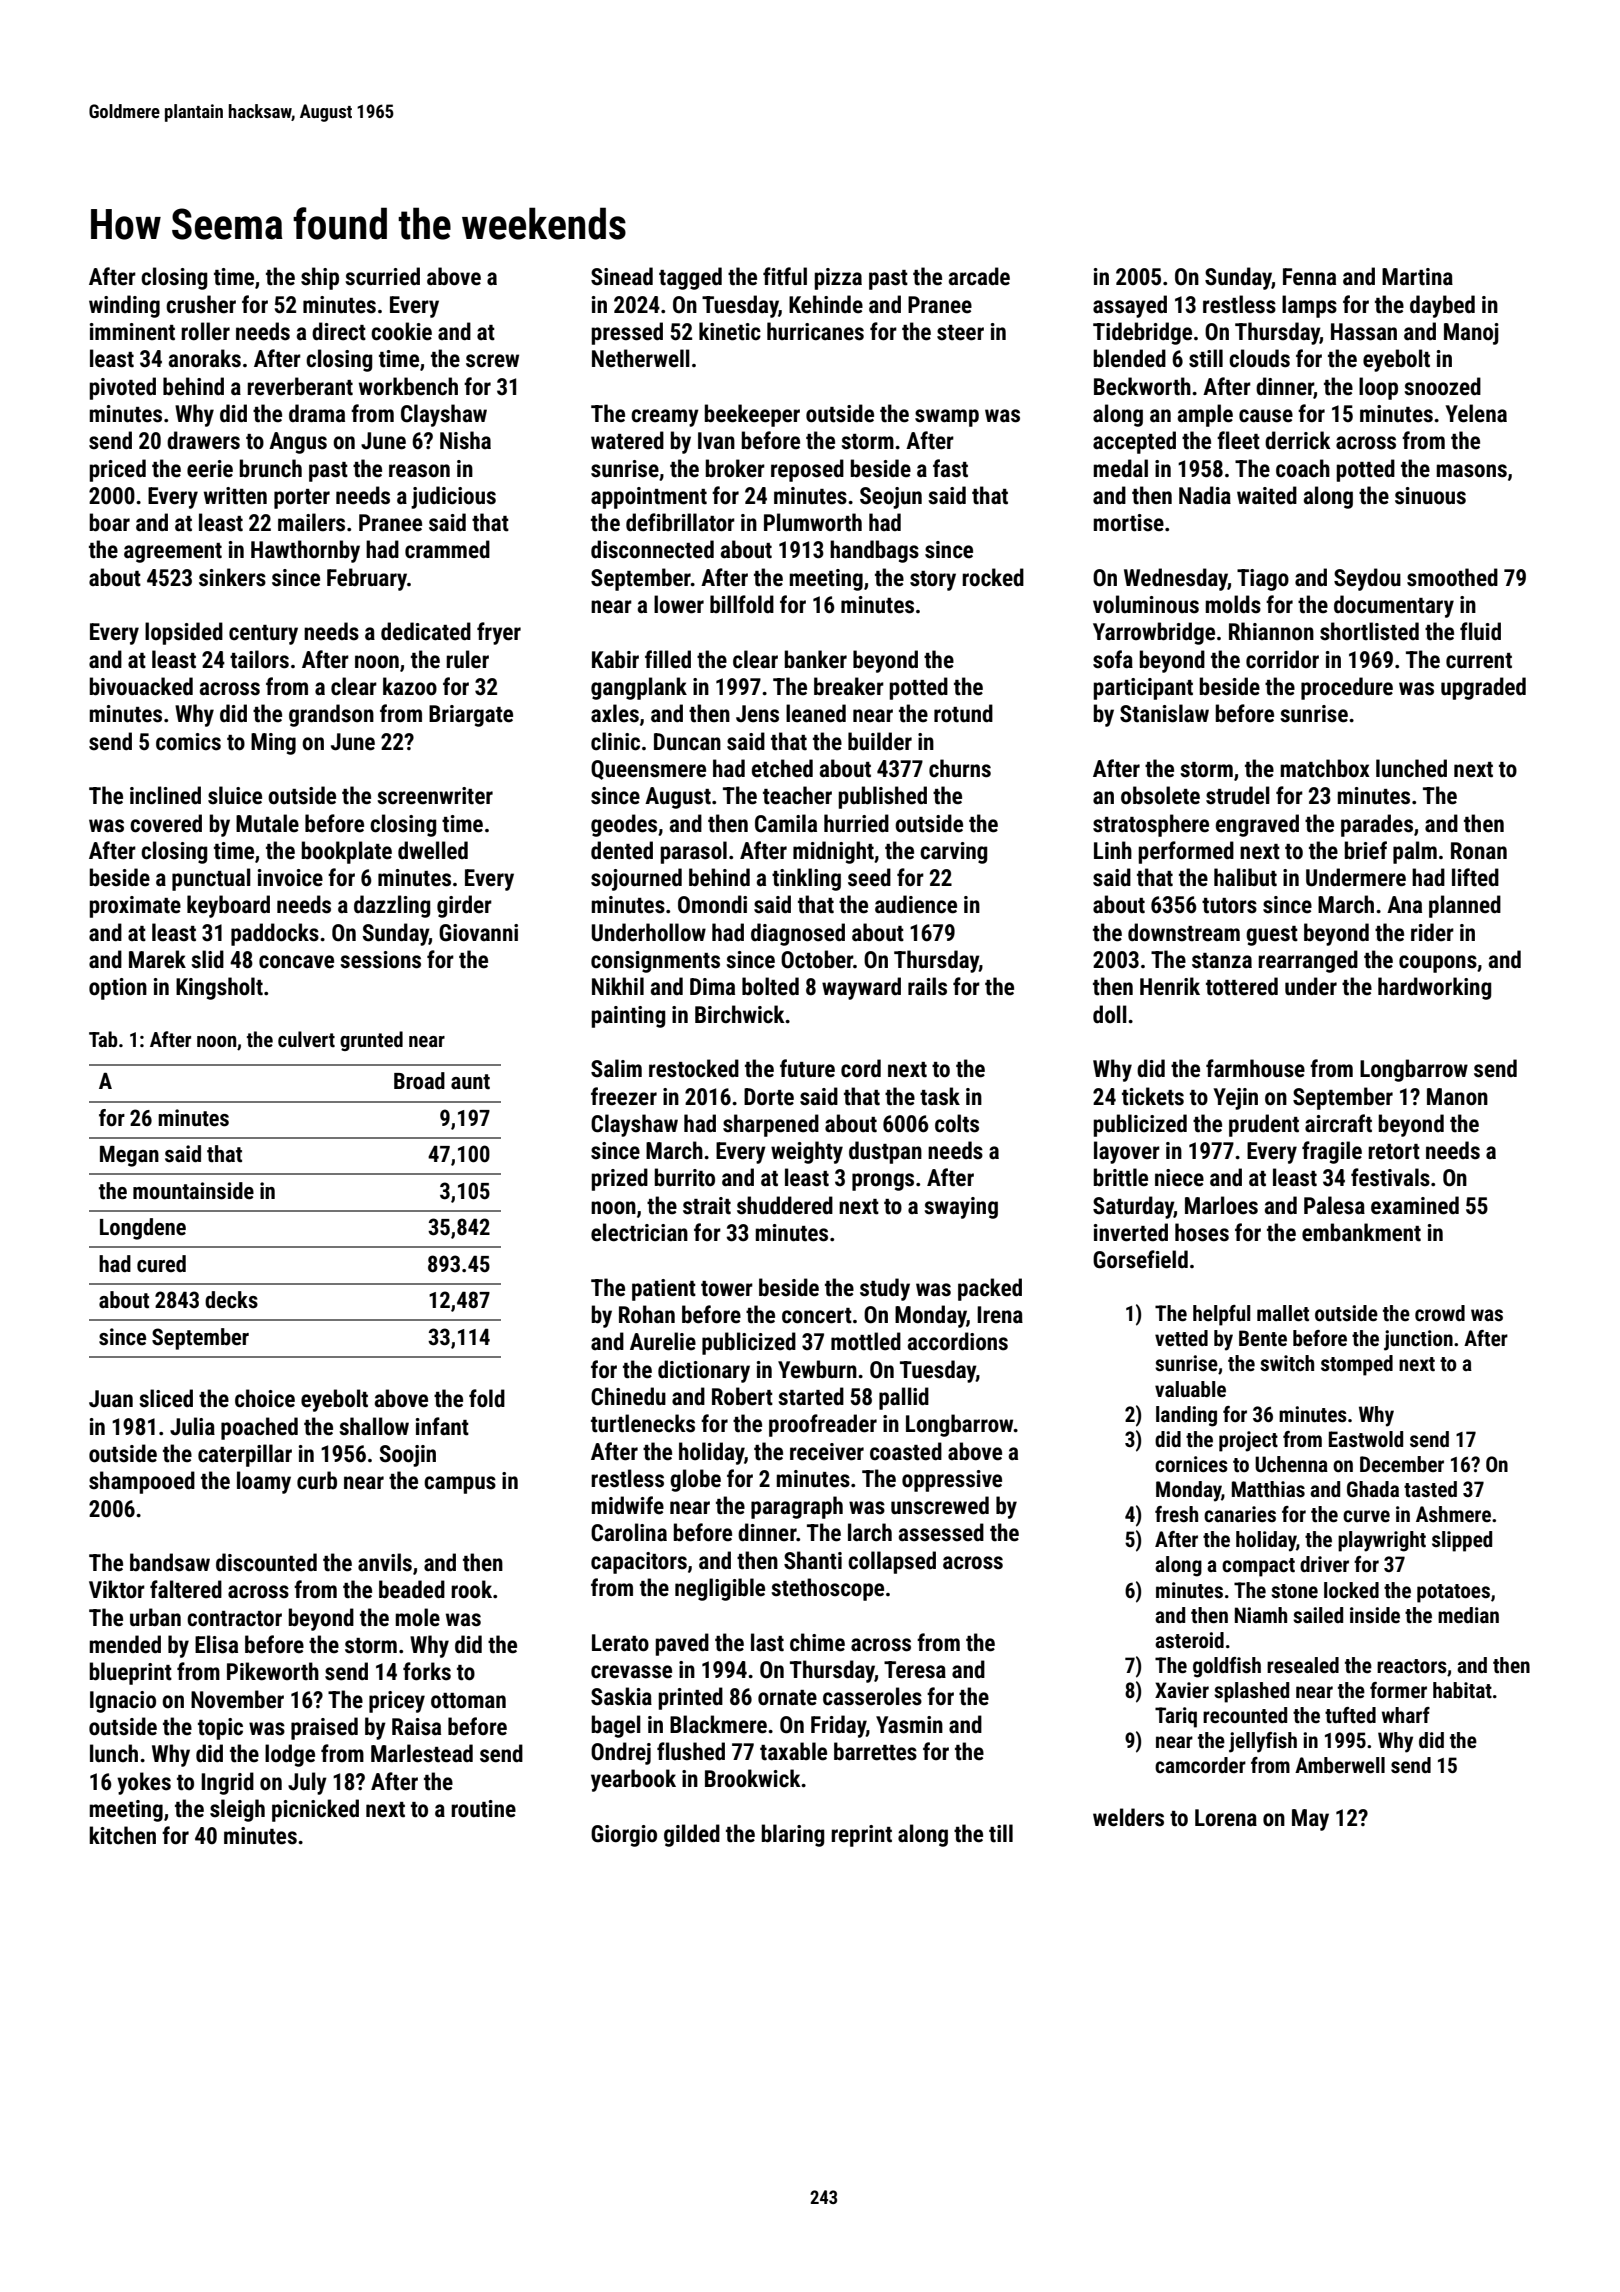  Describe the element at coordinates (1468, 1615) in the screenshot. I see `median` at that location.
